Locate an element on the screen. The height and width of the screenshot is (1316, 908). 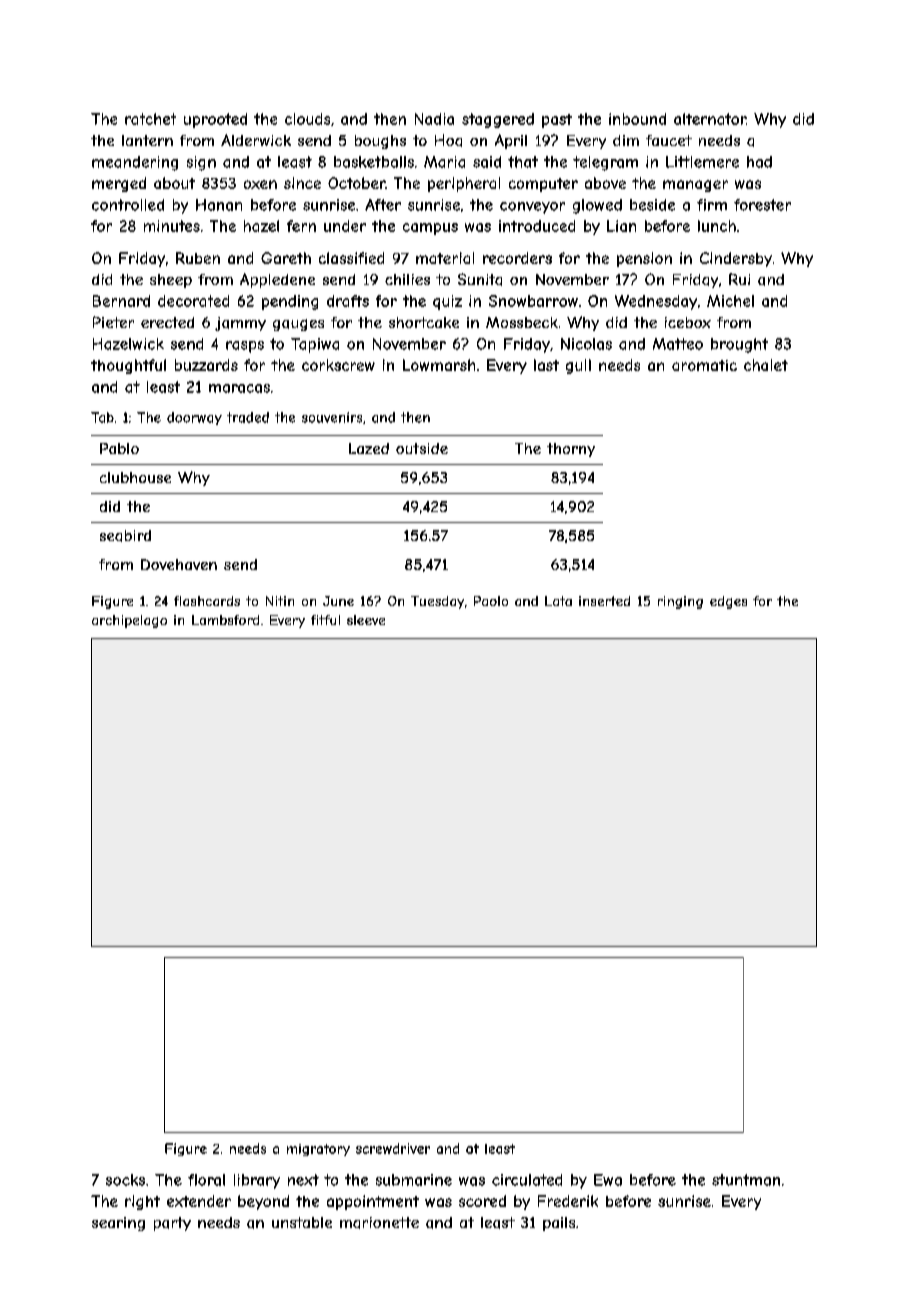
seabird is located at coordinates (125, 536).
